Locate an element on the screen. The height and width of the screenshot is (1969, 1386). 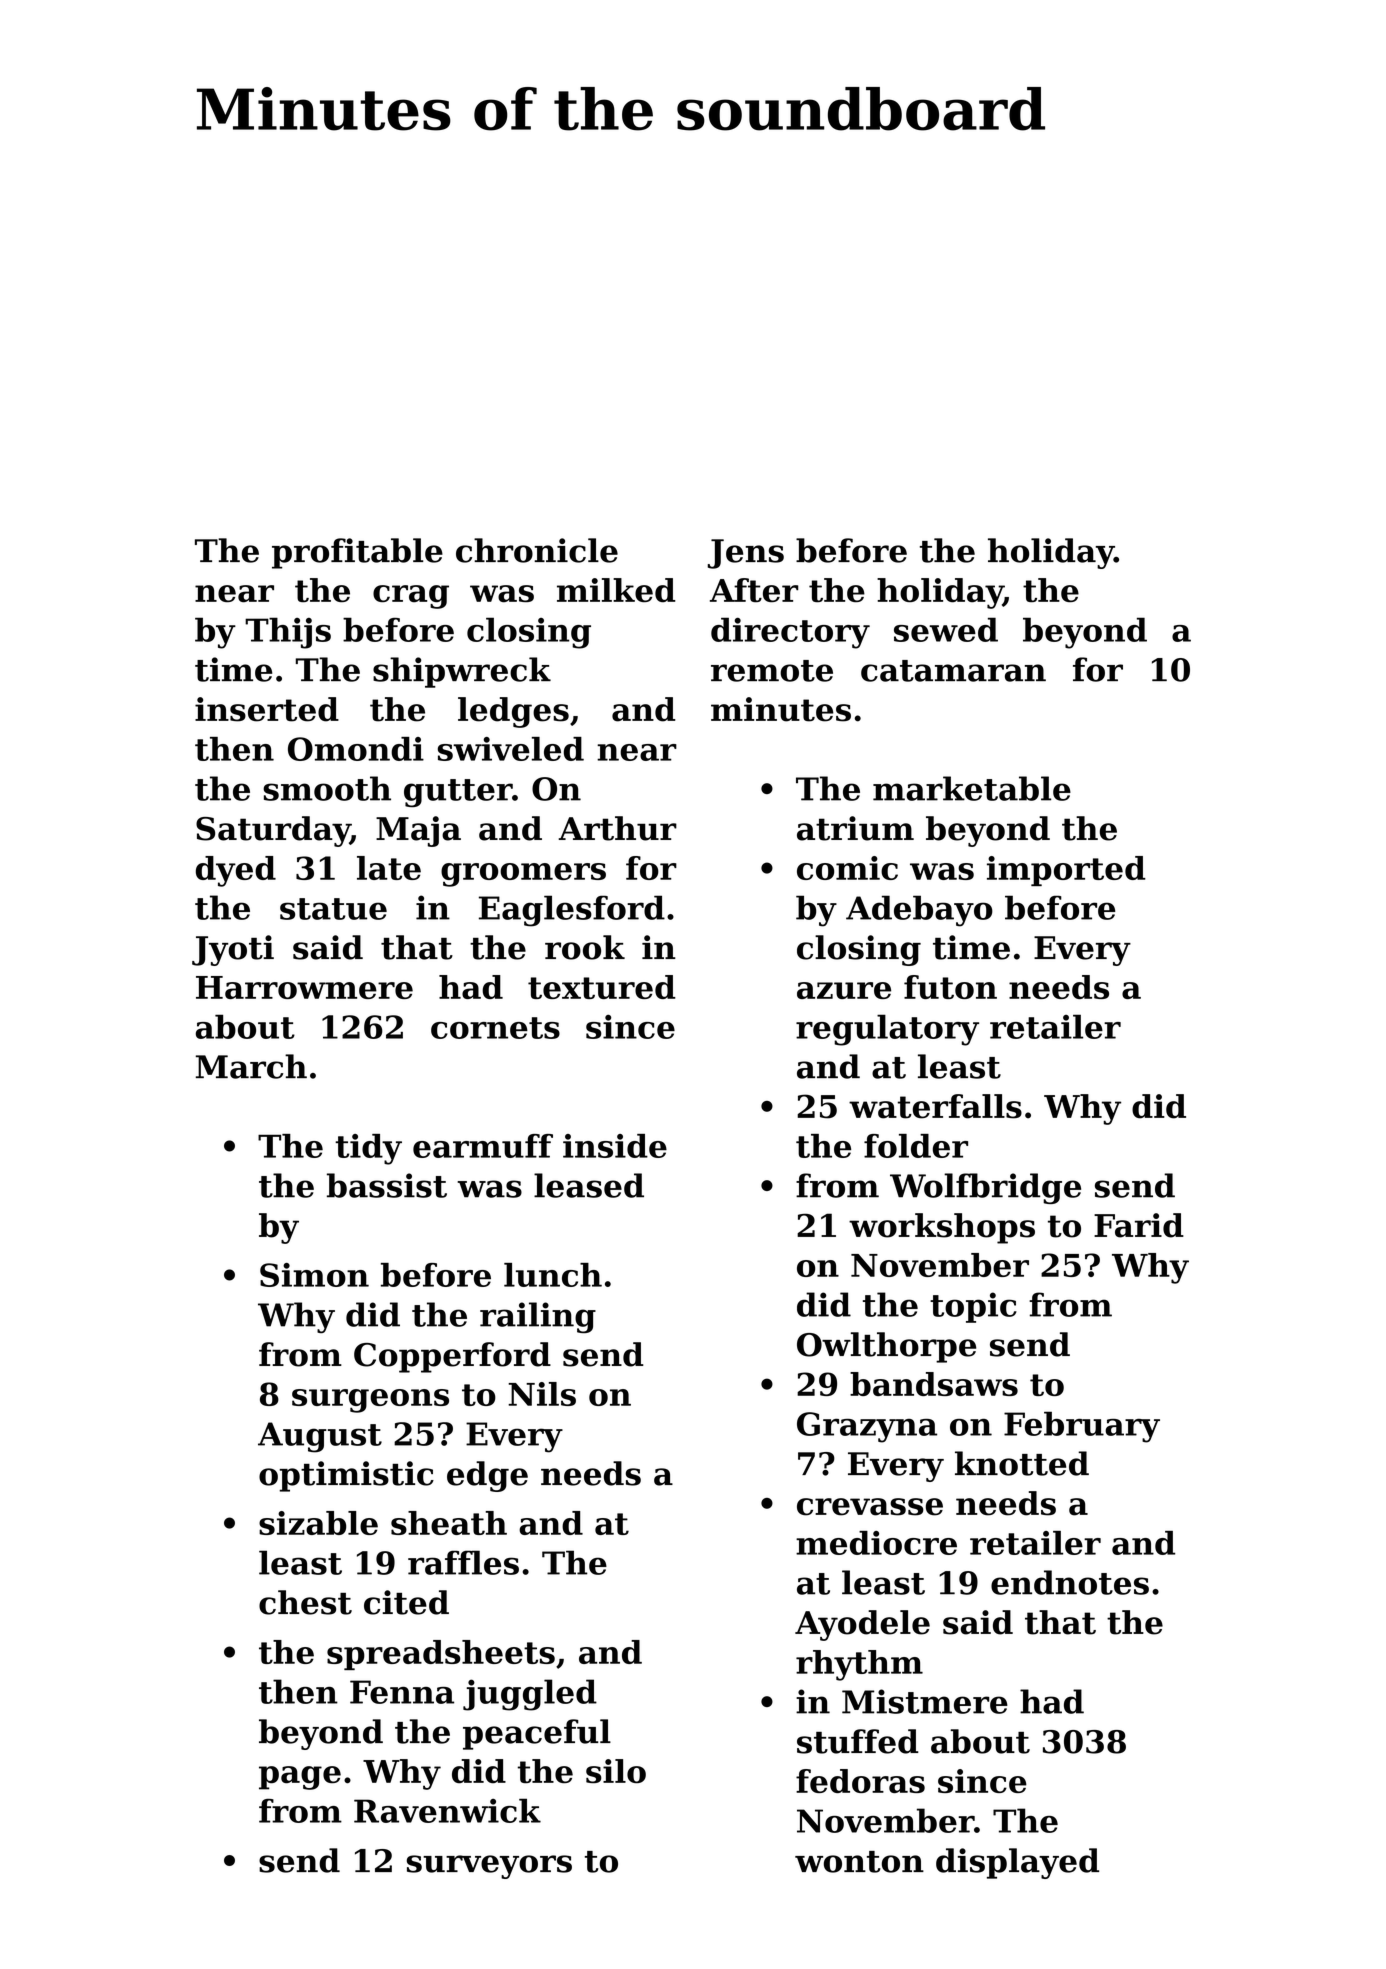
crag is located at coordinates (411, 597).
